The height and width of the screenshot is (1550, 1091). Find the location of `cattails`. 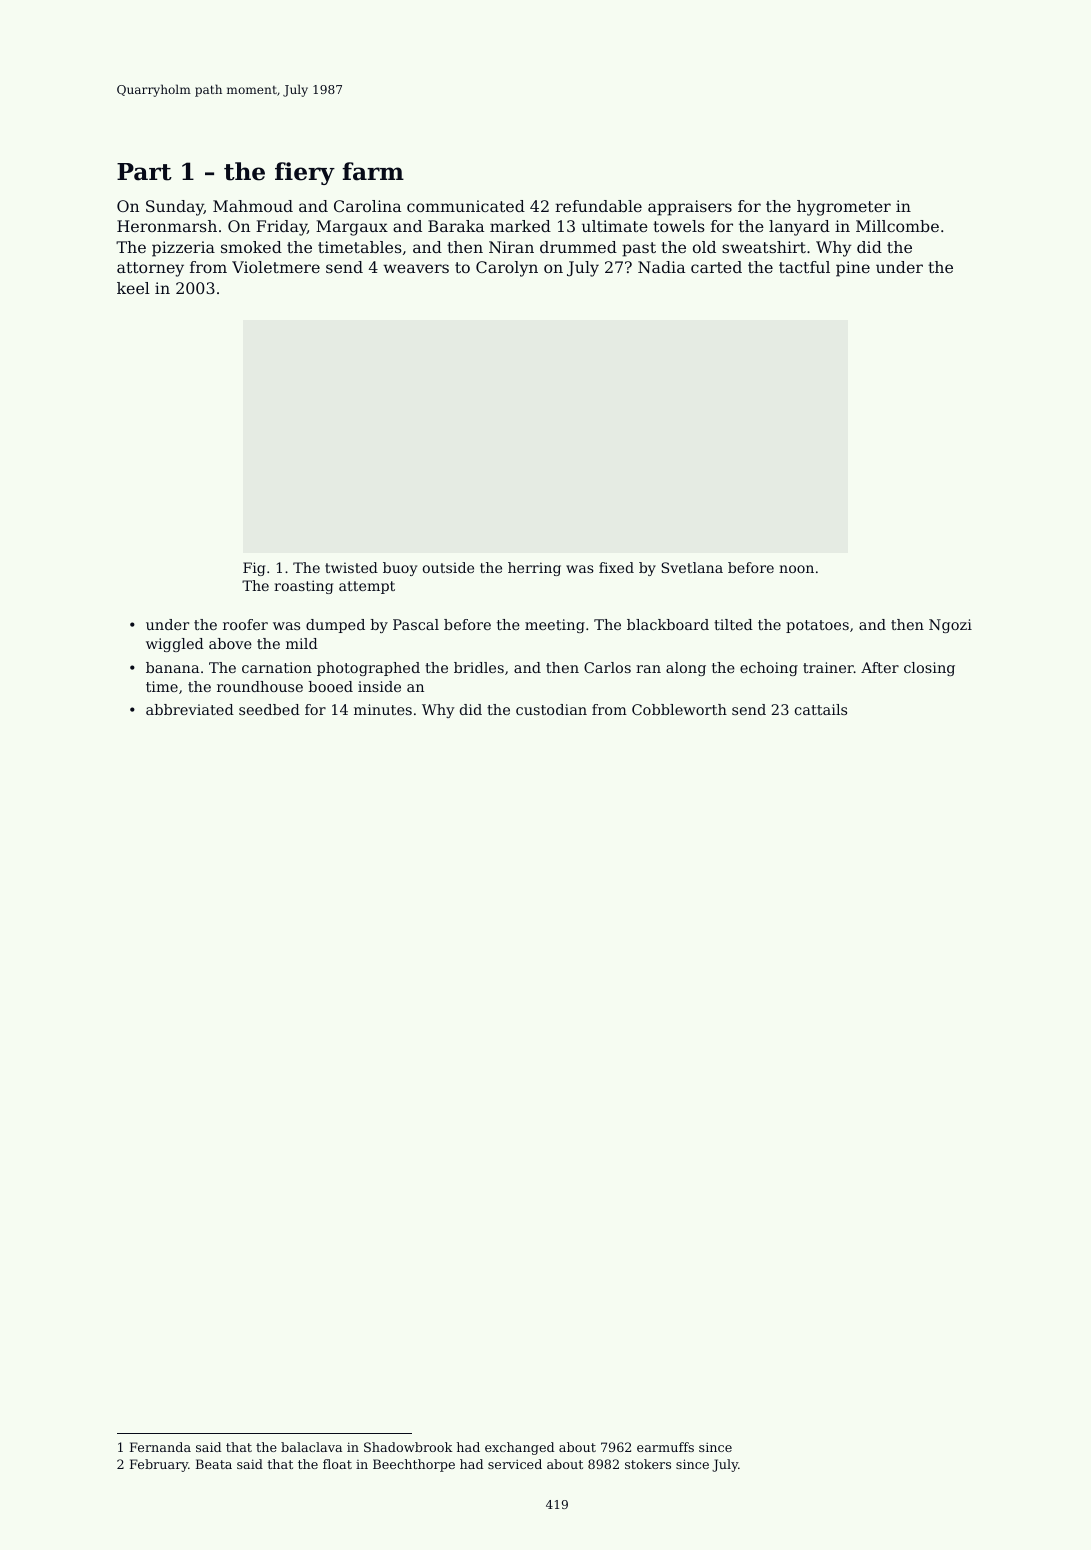

cattails is located at coordinates (821, 709).
